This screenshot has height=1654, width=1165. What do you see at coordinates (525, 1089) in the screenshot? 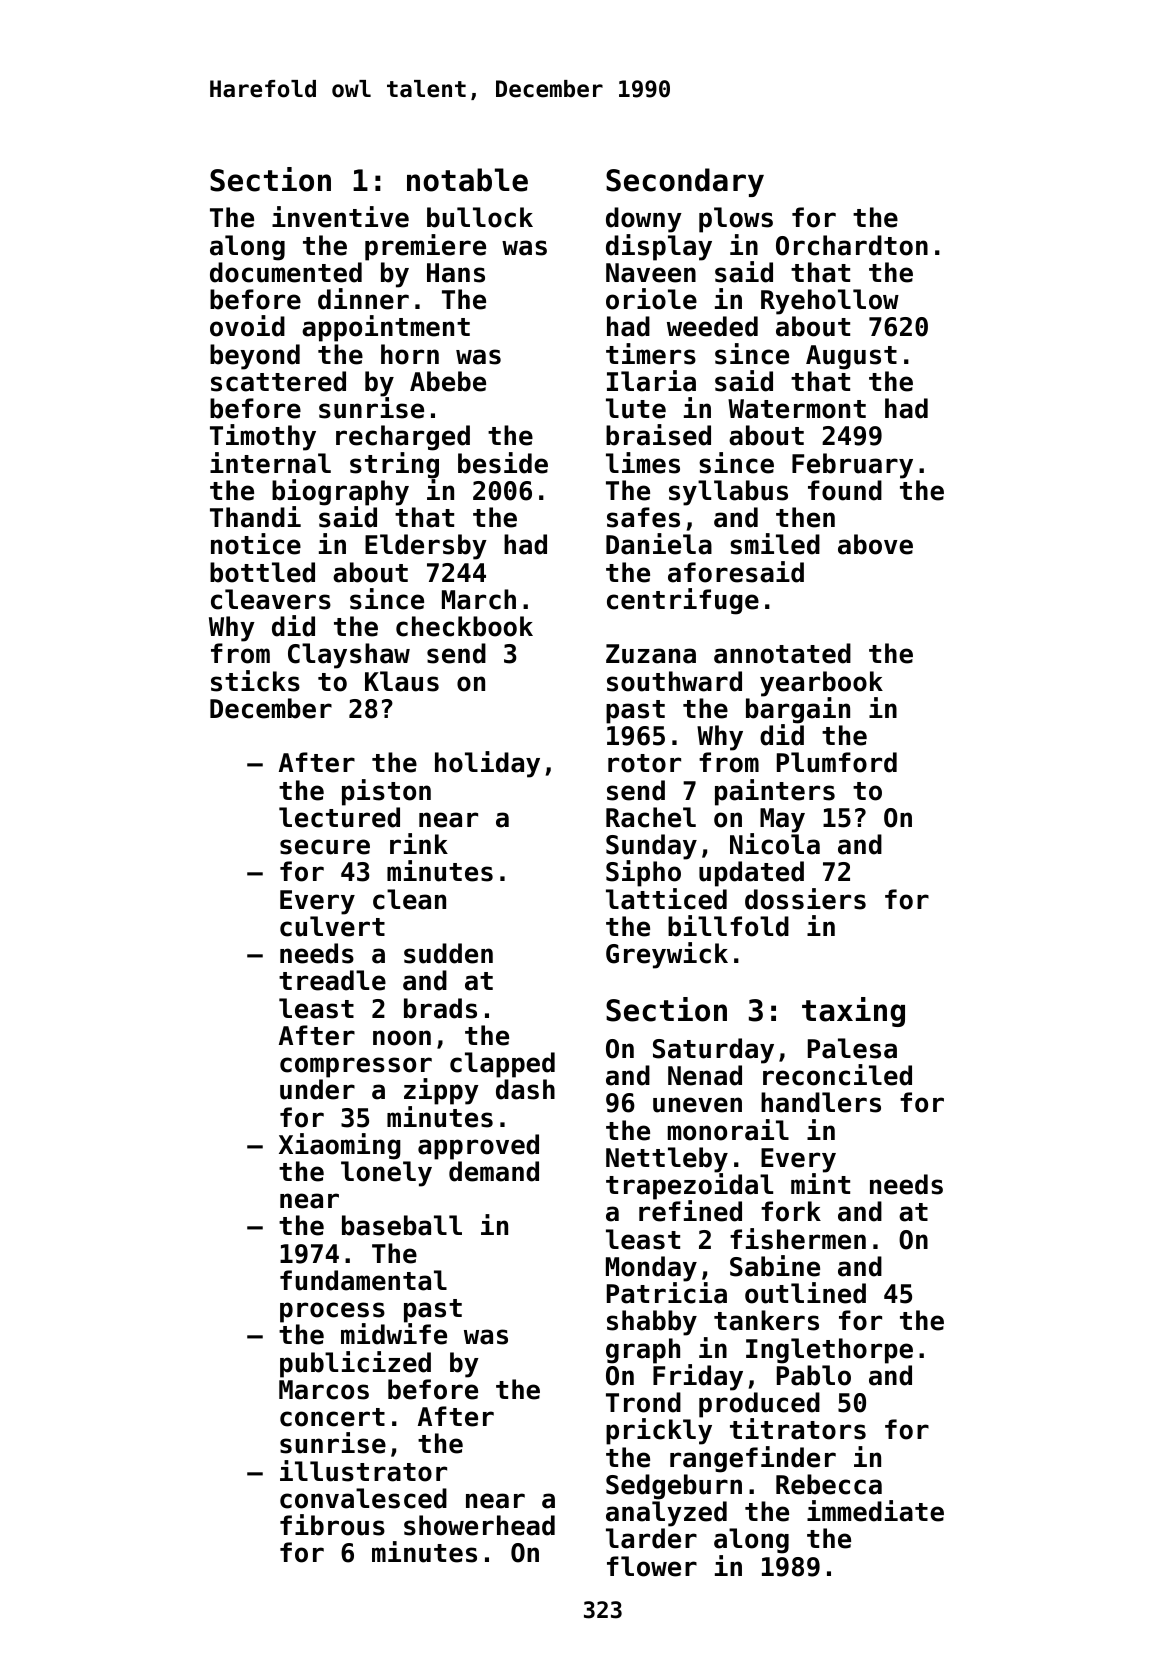
I see `dash` at bounding box center [525, 1089].
